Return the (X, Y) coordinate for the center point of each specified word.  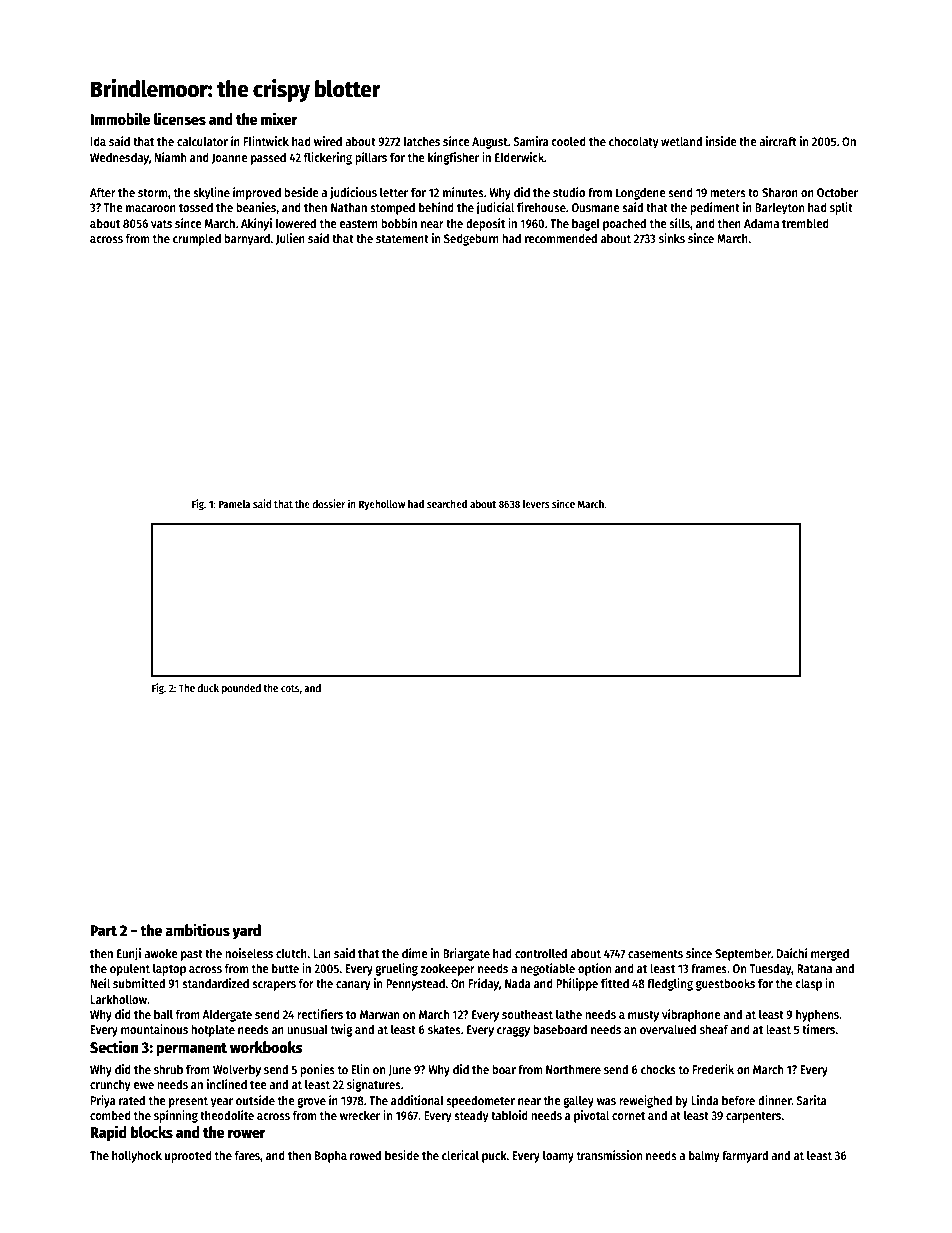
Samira (531, 141)
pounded (241, 689)
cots (290, 688)
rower (247, 1133)
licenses (180, 118)
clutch (291, 953)
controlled (541, 953)
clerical (460, 1155)
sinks (672, 238)
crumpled (197, 239)
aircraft (778, 141)
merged (830, 954)
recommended (561, 238)
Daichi (792, 953)
